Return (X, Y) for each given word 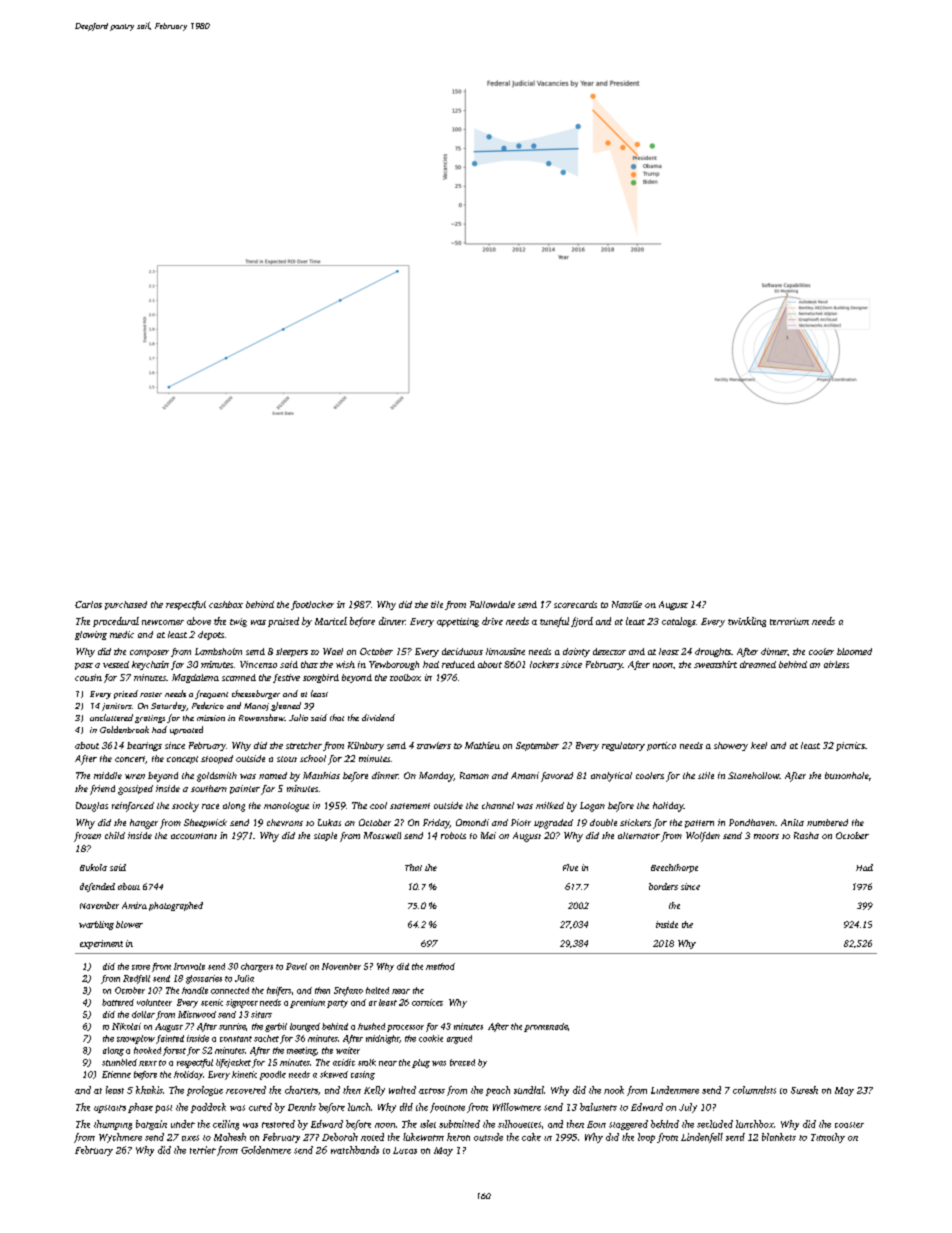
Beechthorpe (674, 868)
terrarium (789, 621)
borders (663, 886)
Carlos (88, 604)
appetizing (458, 622)
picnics (850, 746)
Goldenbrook (124, 729)
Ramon (474, 775)
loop (646, 1138)
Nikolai (126, 1026)
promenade (546, 1027)
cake (531, 1137)
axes (190, 1138)
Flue (570, 867)
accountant (194, 836)
